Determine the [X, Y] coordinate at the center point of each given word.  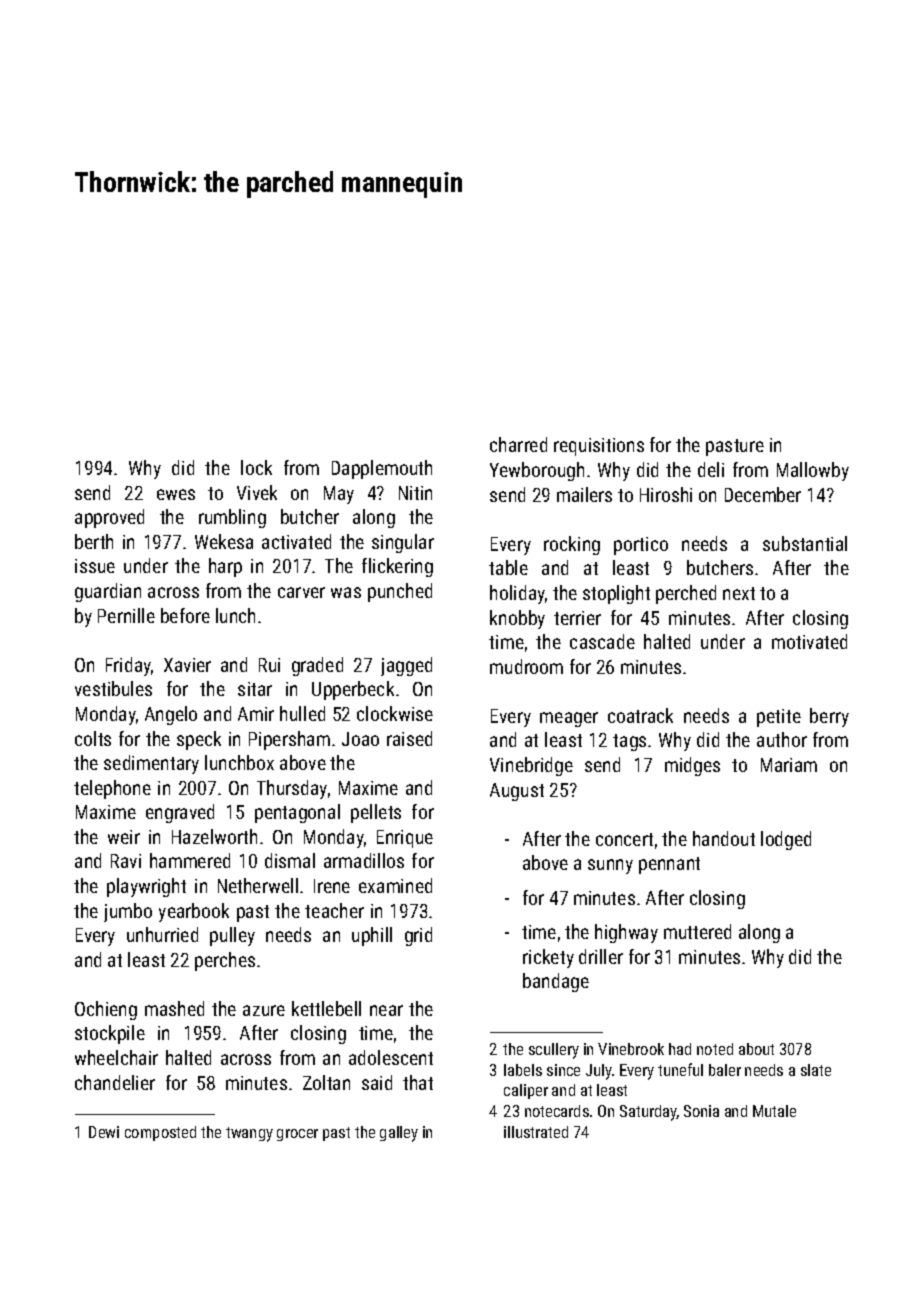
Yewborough [537, 471]
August [517, 792]
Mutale [774, 1111]
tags [629, 742]
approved [109, 518]
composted [160, 1133]
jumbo [128, 912]
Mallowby [813, 471]
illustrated [536, 1132]
